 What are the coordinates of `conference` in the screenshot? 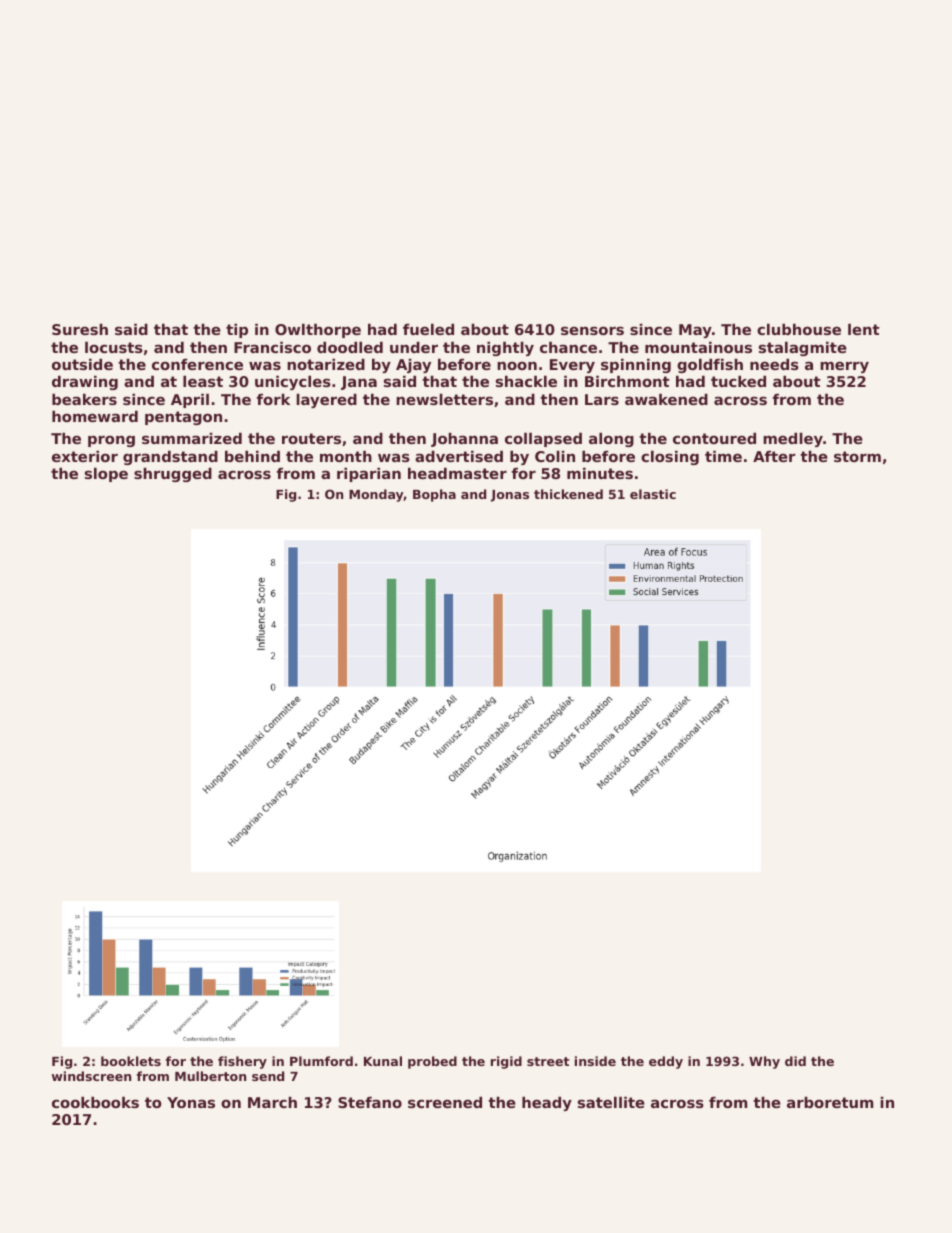 It's located at (197, 364).
